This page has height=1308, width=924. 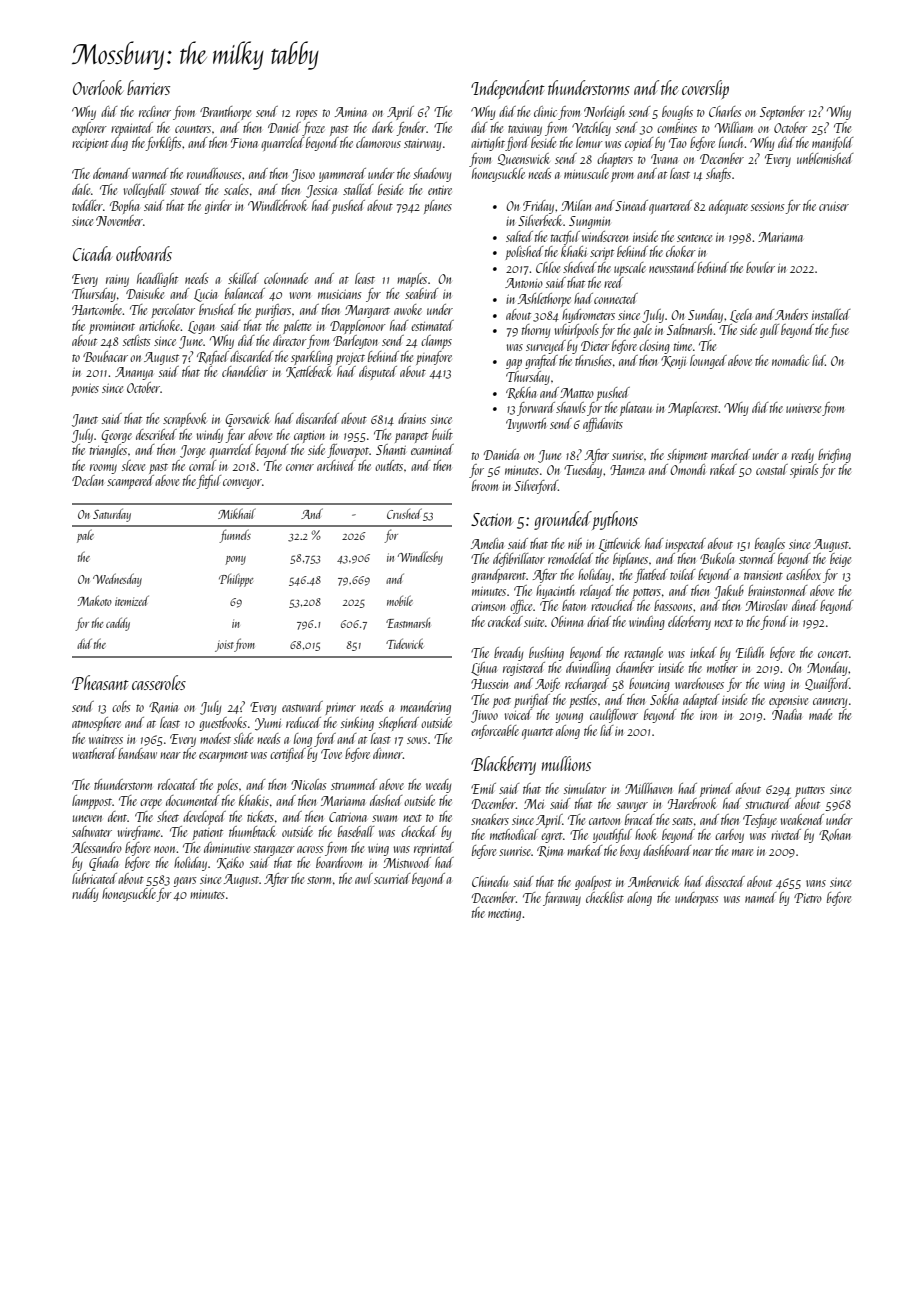 What do you see at coordinates (400, 600) in the page?
I see `mobile` at bounding box center [400, 600].
